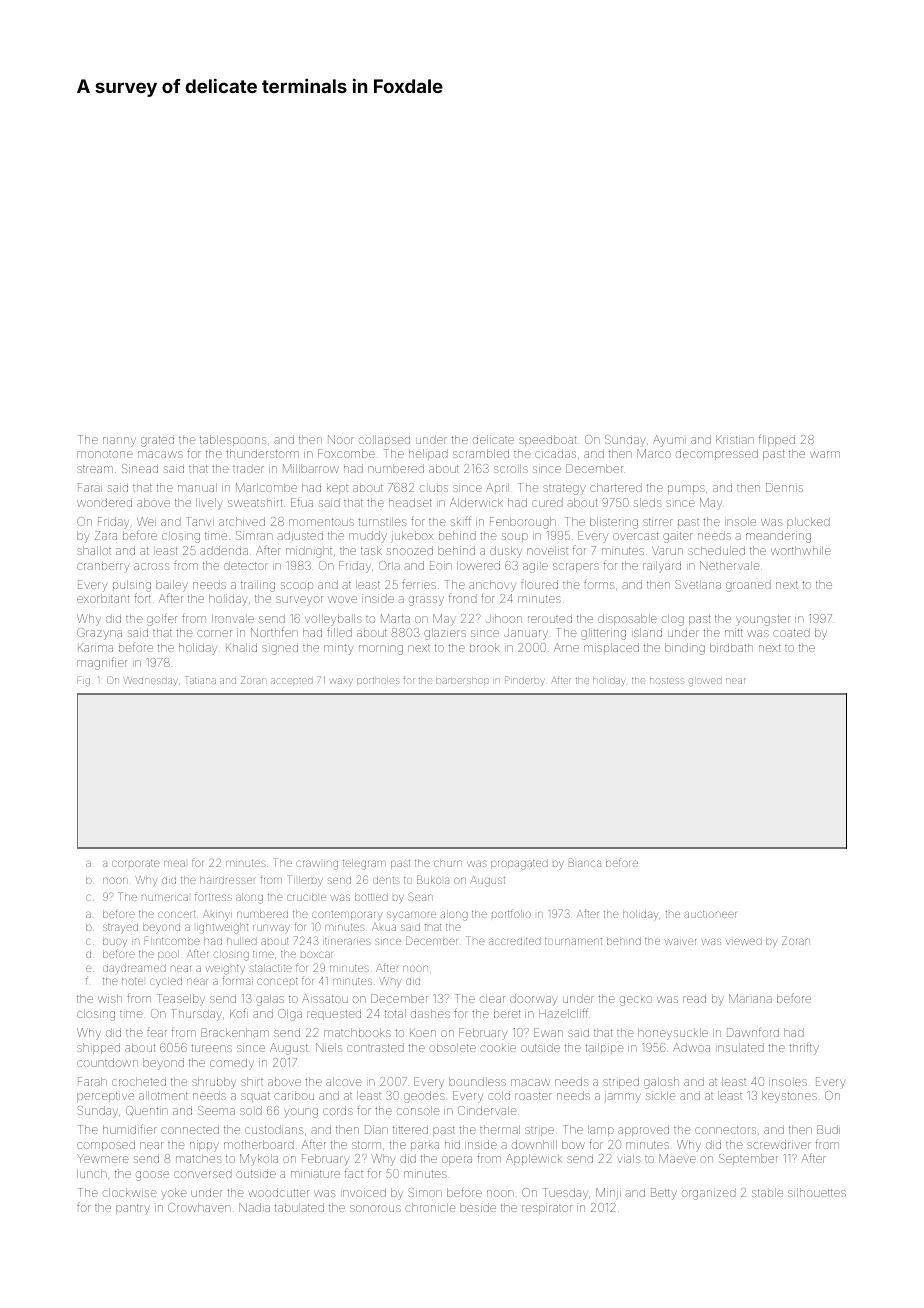  I want to click on clog, so click(673, 620).
